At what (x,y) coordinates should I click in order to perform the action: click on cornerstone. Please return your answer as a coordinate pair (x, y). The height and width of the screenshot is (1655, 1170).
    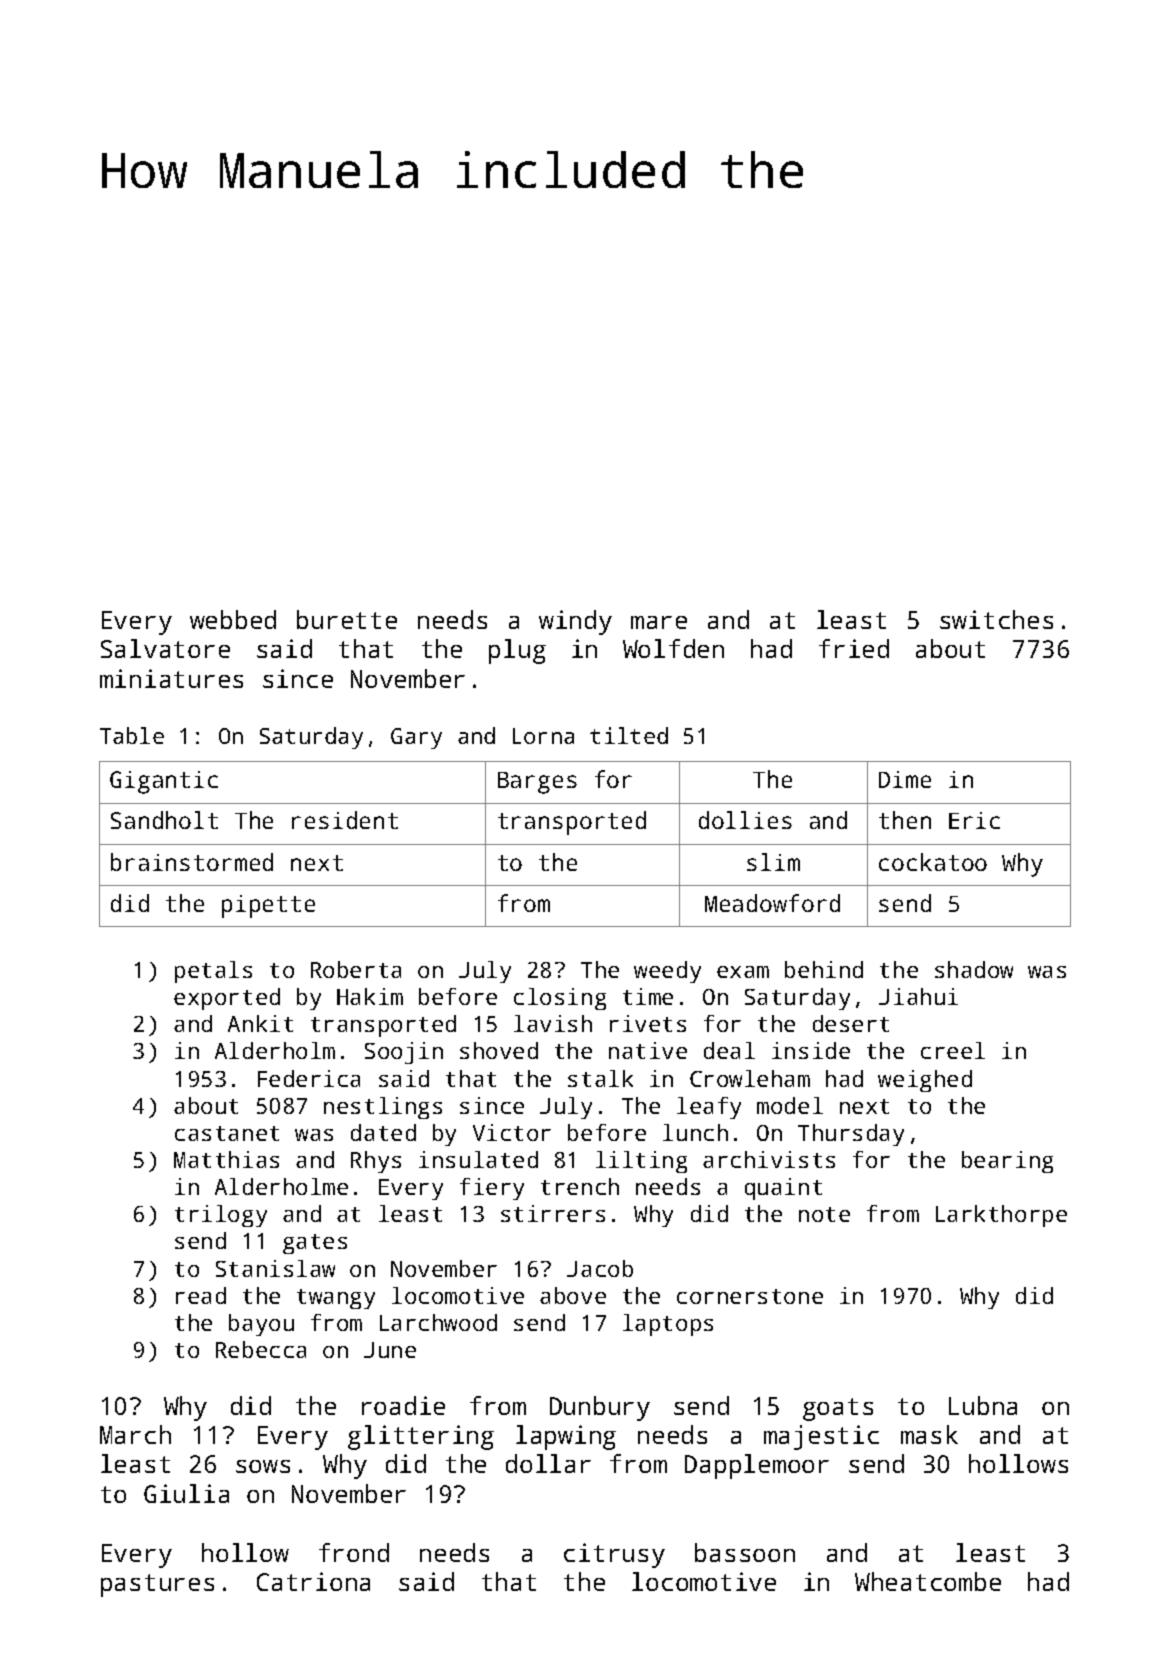
    Looking at the image, I should click on (750, 1296).
